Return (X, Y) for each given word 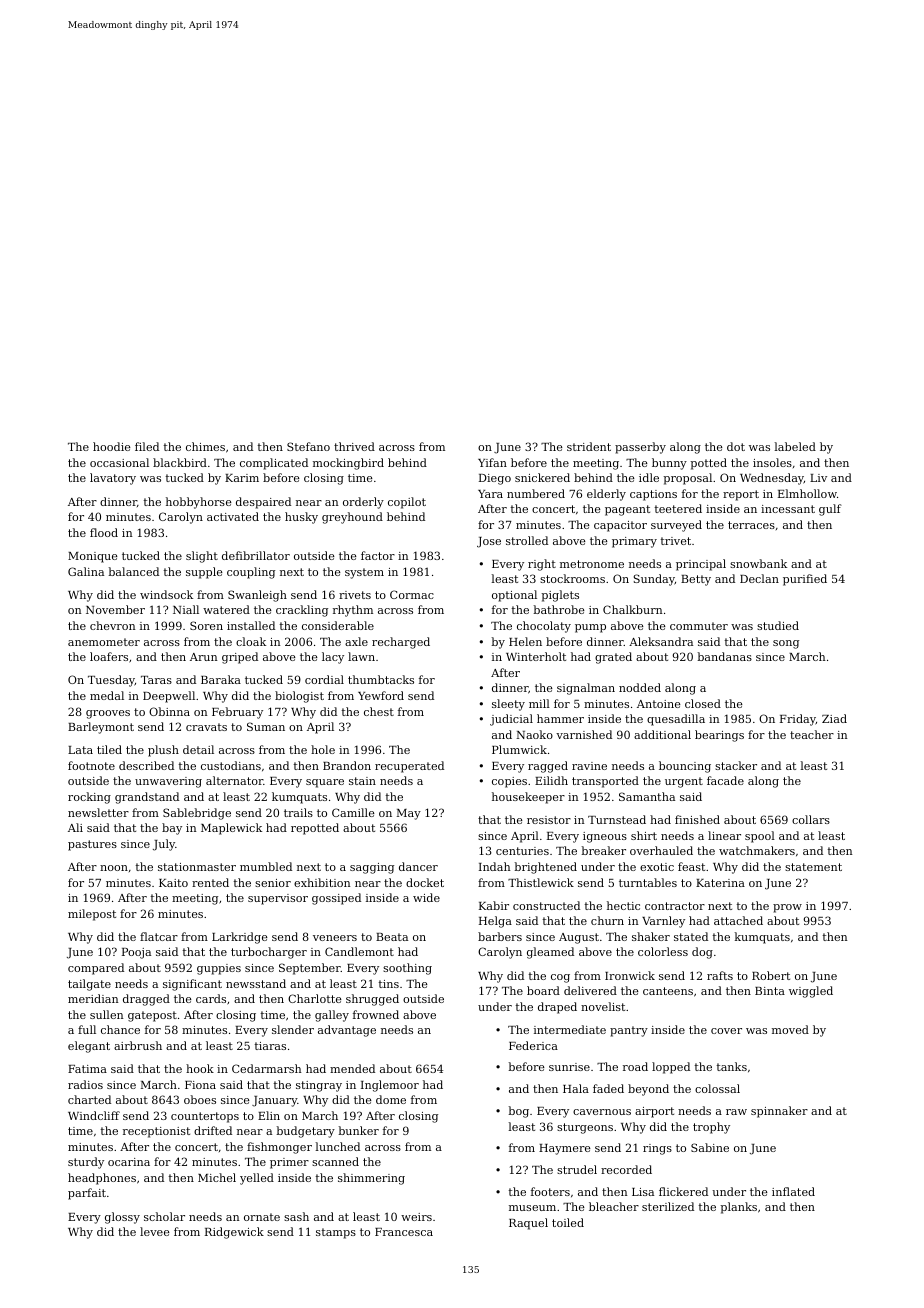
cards (211, 998)
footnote (91, 765)
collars (811, 819)
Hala (576, 1088)
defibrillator (256, 555)
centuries (522, 851)
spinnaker (779, 1112)
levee (155, 1231)
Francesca (404, 1232)
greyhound (352, 518)
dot (736, 446)
